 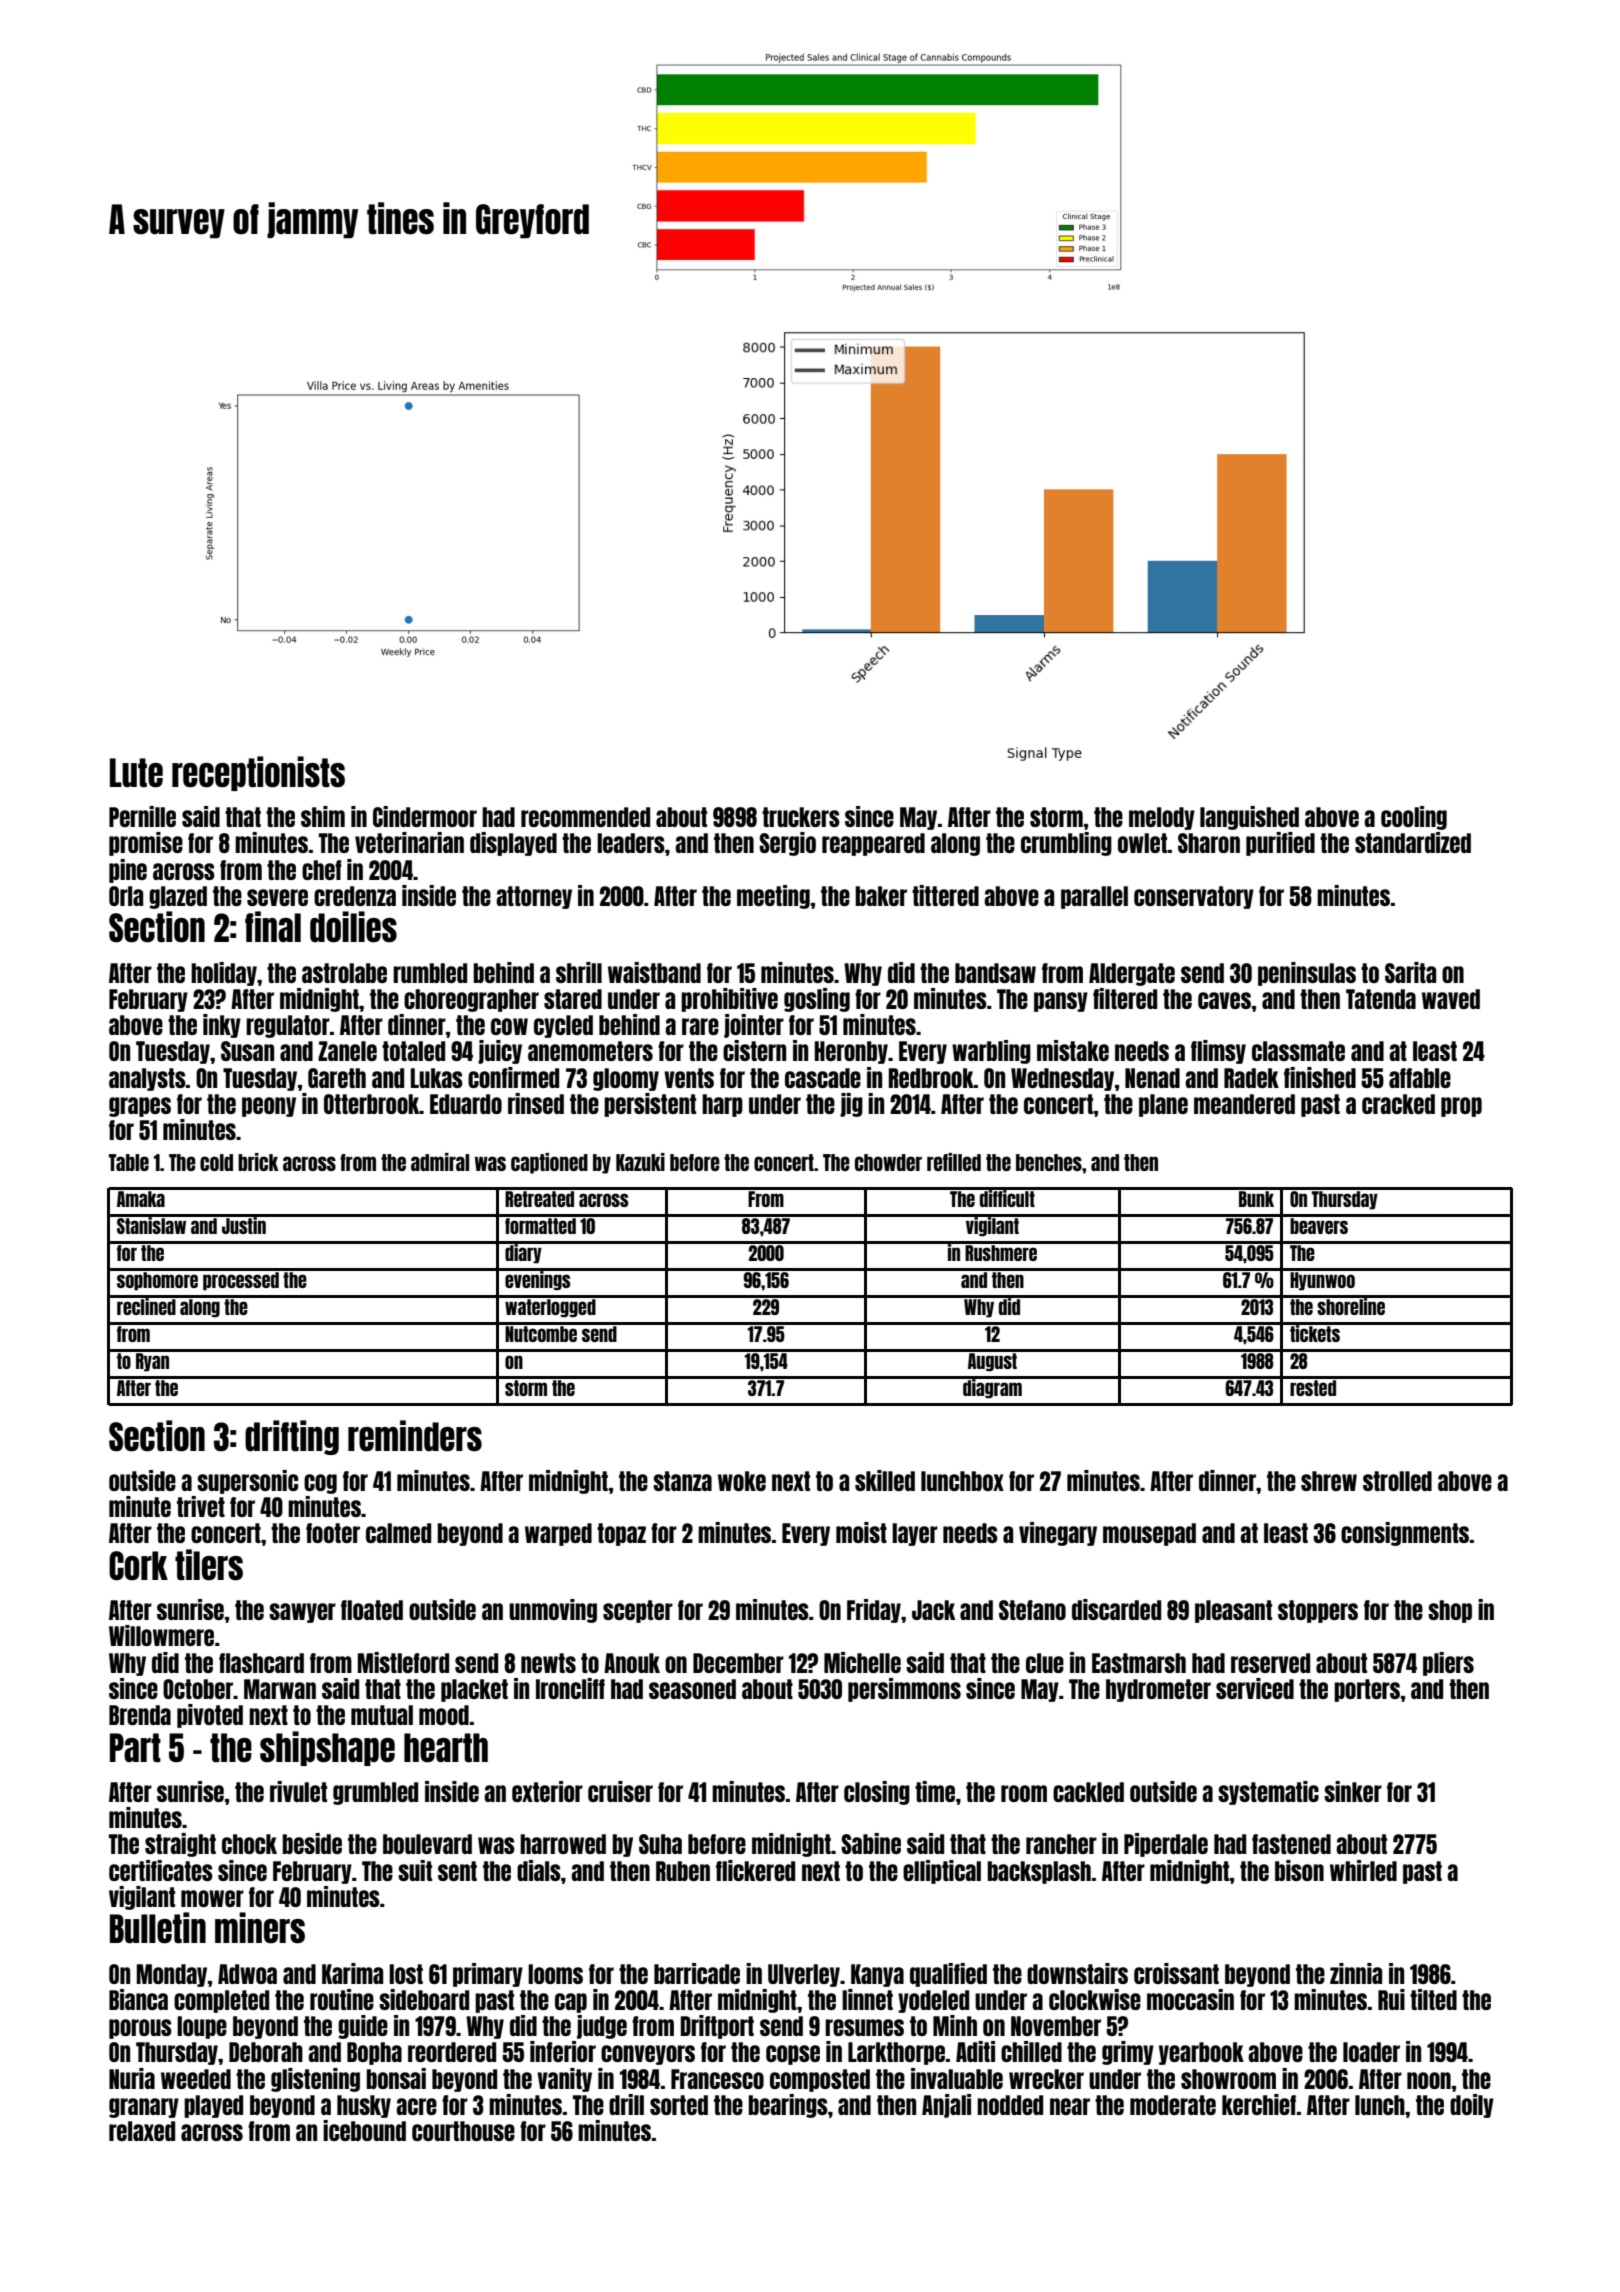 What do you see at coordinates (682, 1481) in the screenshot?
I see `stanza` at bounding box center [682, 1481].
